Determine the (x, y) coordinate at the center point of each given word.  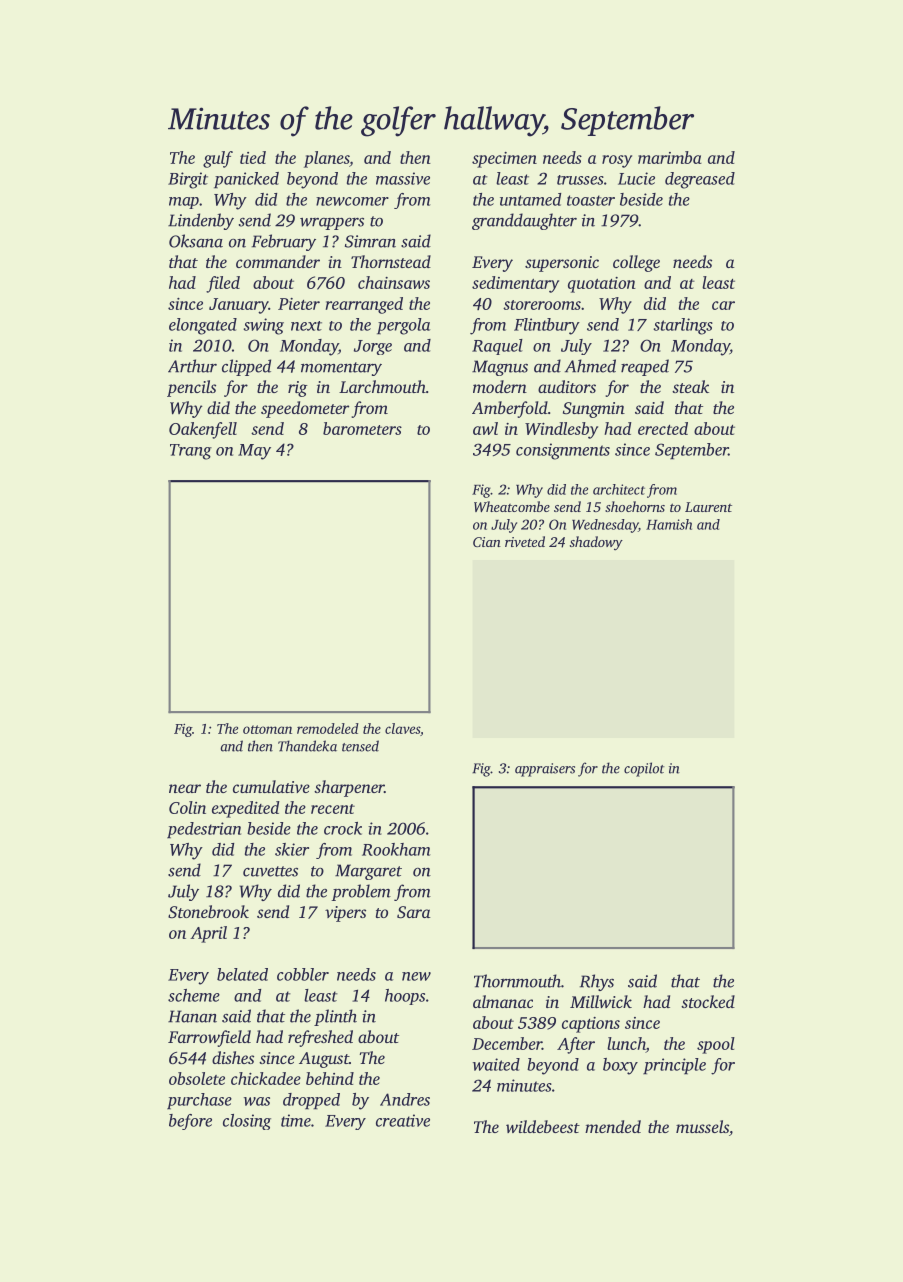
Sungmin (594, 410)
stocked (708, 1001)
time (296, 1120)
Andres (405, 1099)
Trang (191, 452)
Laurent (708, 507)
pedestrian (204, 830)
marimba (670, 157)
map (184, 203)
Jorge (373, 347)
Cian (487, 542)
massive (403, 178)
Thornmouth (517, 981)
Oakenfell (203, 430)
